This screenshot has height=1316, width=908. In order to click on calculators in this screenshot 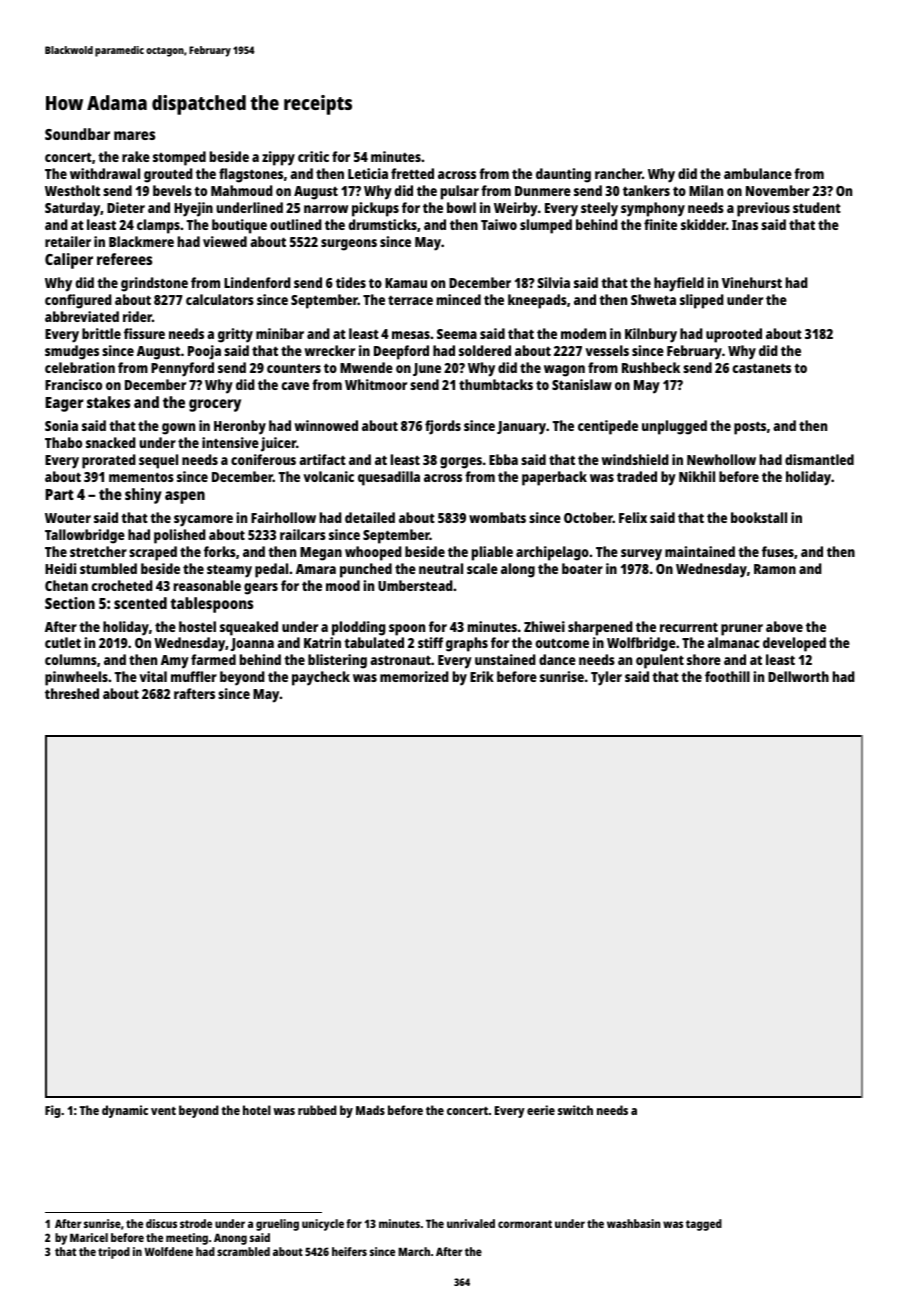, I will do `click(220, 299)`.
